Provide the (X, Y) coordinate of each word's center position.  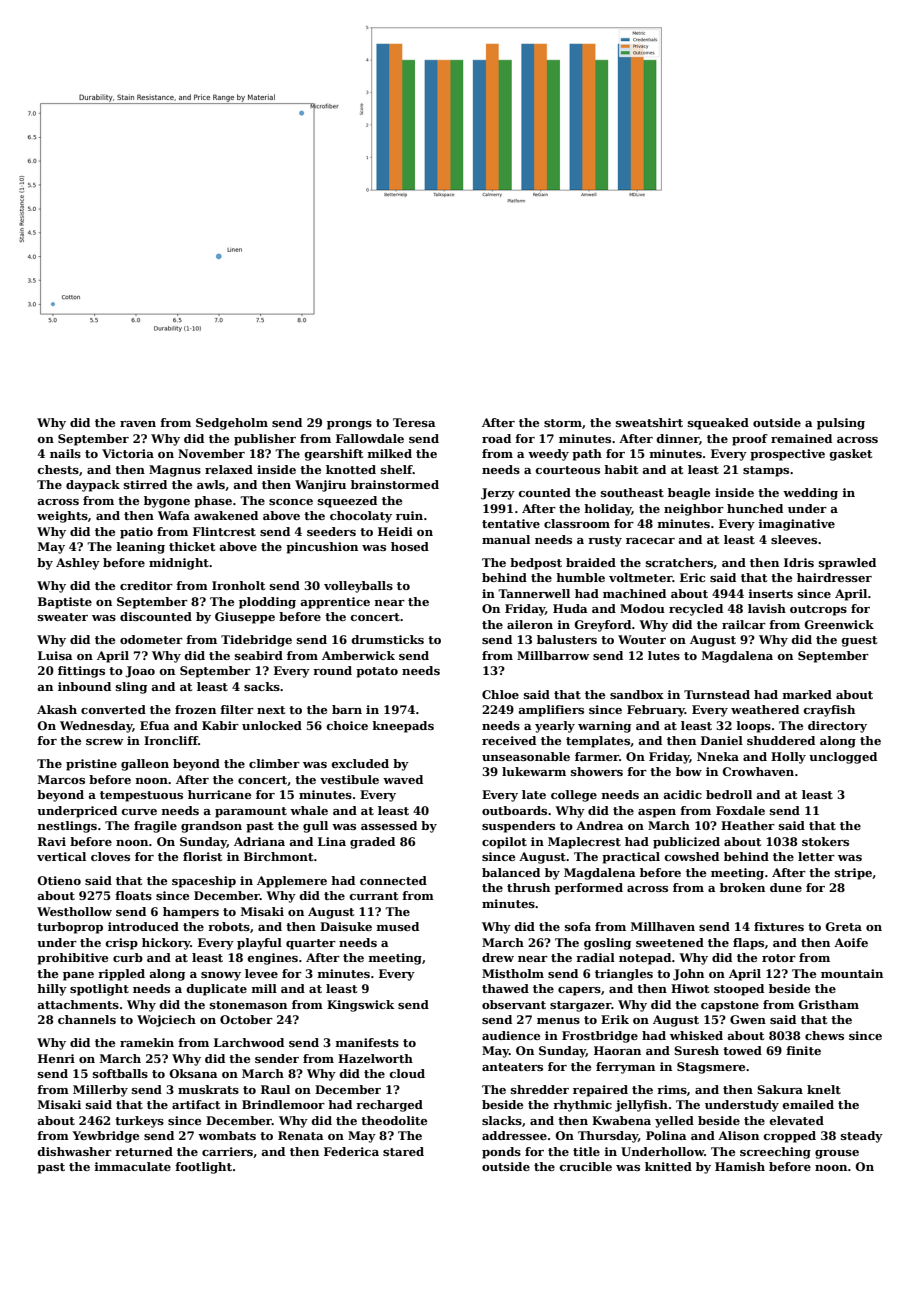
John (688, 975)
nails (65, 453)
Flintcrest (224, 531)
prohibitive (72, 959)
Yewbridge (105, 1137)
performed (589, 889)
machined (634, 593)
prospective (787, 455)
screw (104, 742)
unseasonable (526, 756)
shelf (397, 469)
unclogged (843, 758)
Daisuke (346, 926)
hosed (410, 546)
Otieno (59, 880)
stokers (825, 841)
